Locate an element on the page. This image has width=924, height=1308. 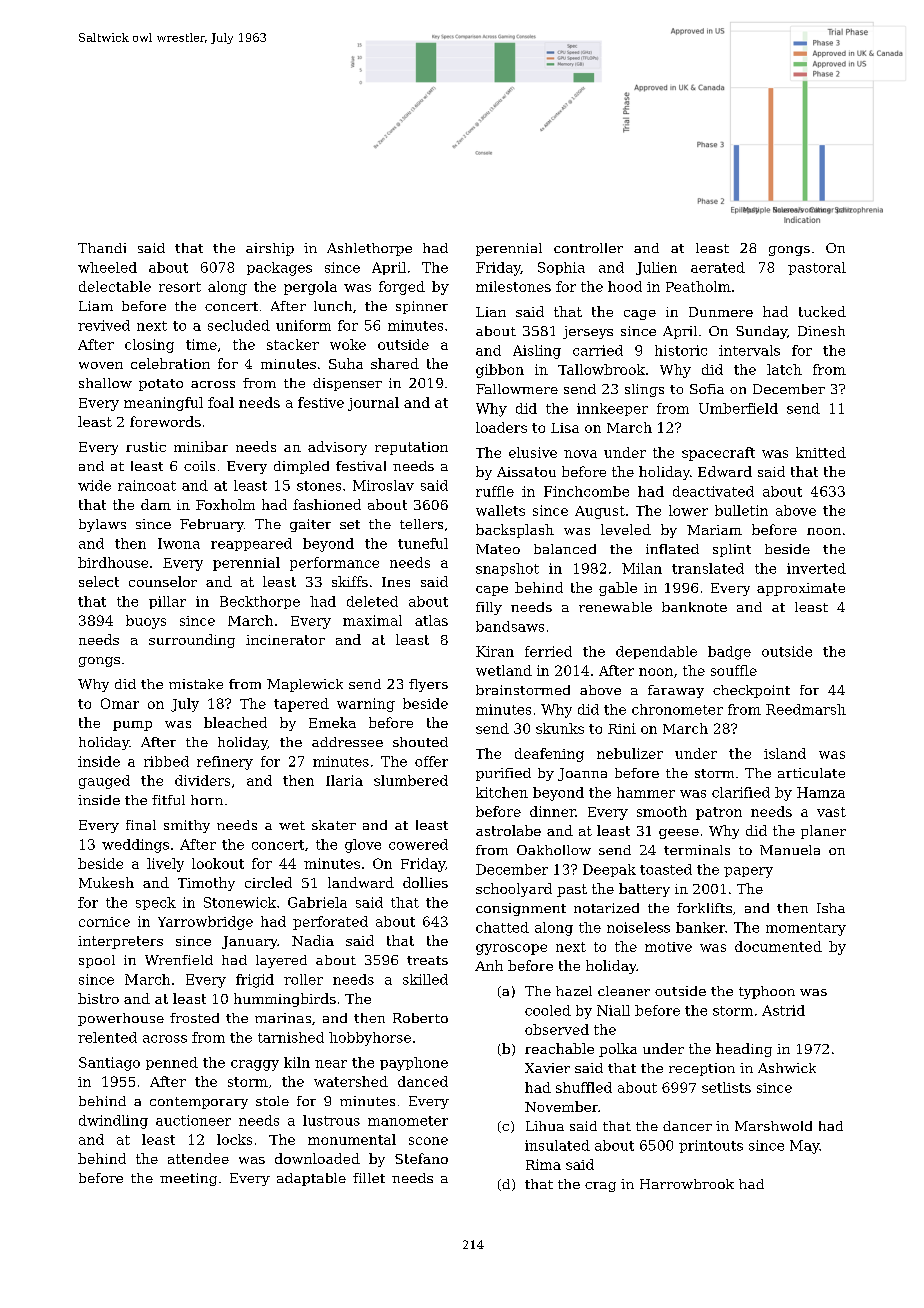
Finchcombe is located at coordinates (586, 491).
